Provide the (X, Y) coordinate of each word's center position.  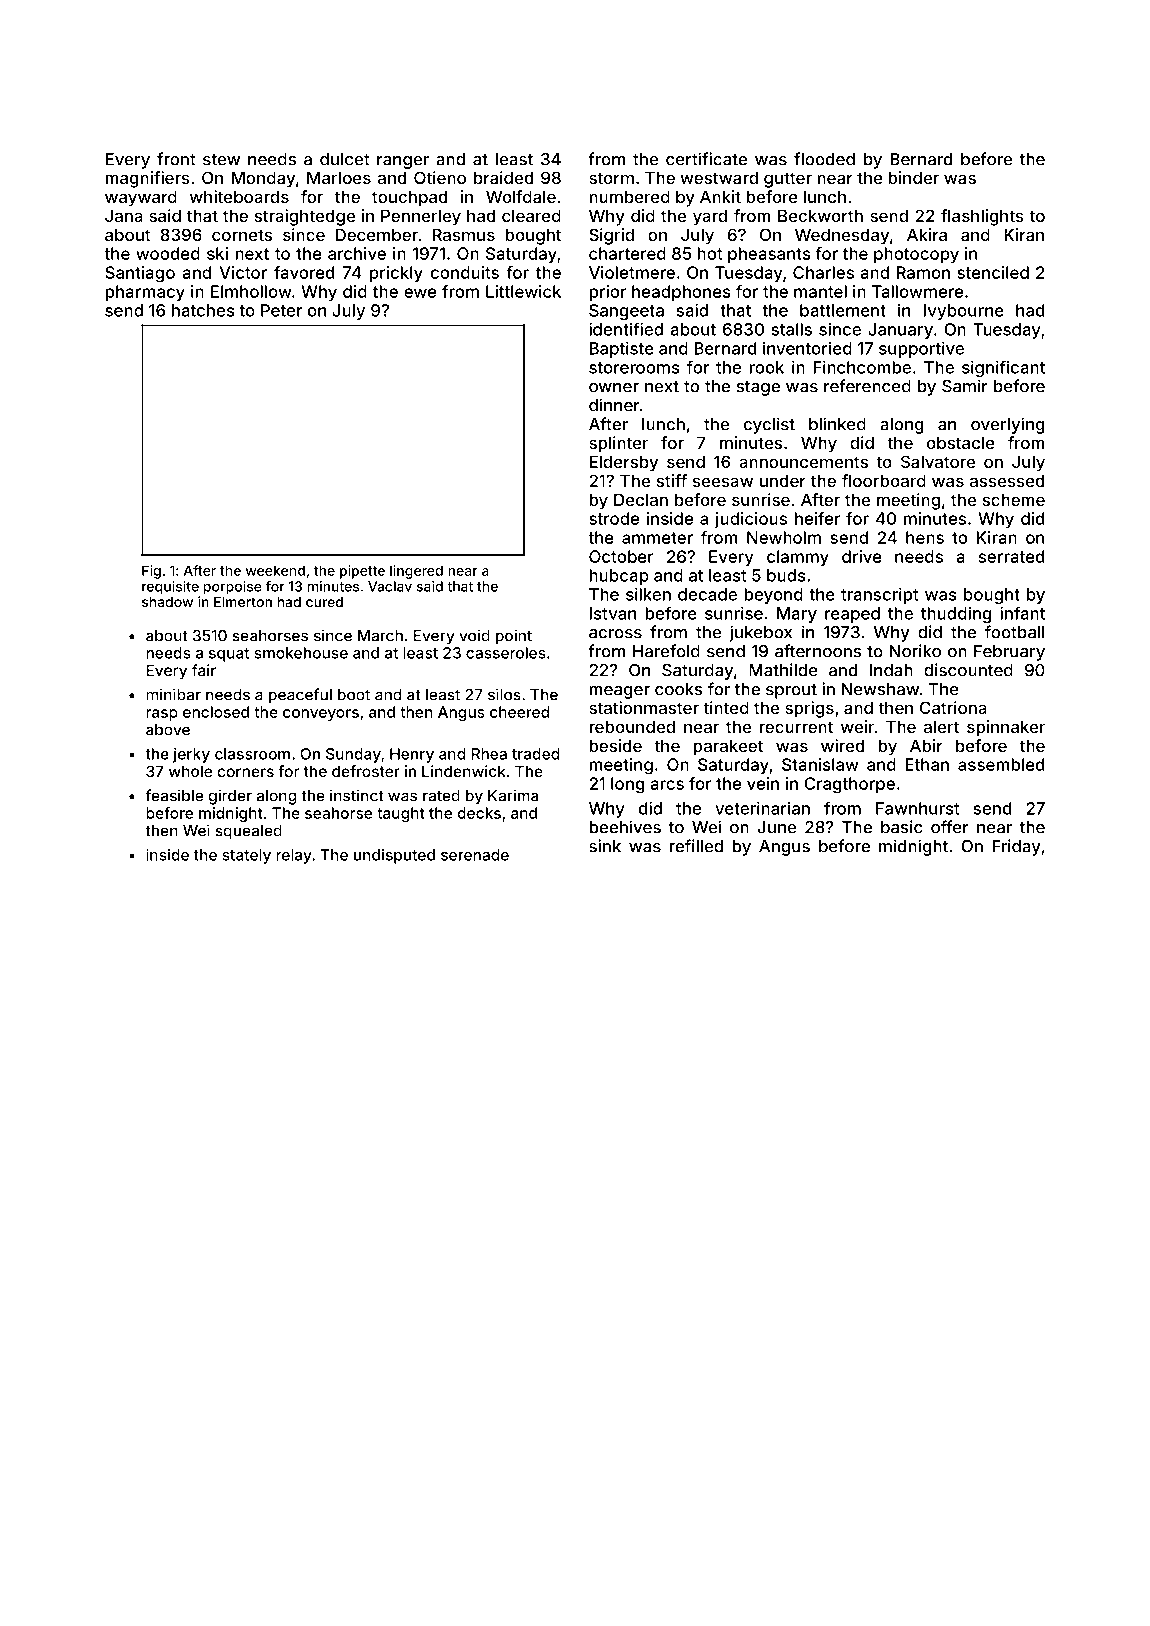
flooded (824, 159)
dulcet (345, 159)
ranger (403, 162)
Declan (641, 499)
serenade (475, 855)
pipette (362, 572)
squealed (248, 832)
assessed (1007, 480)
